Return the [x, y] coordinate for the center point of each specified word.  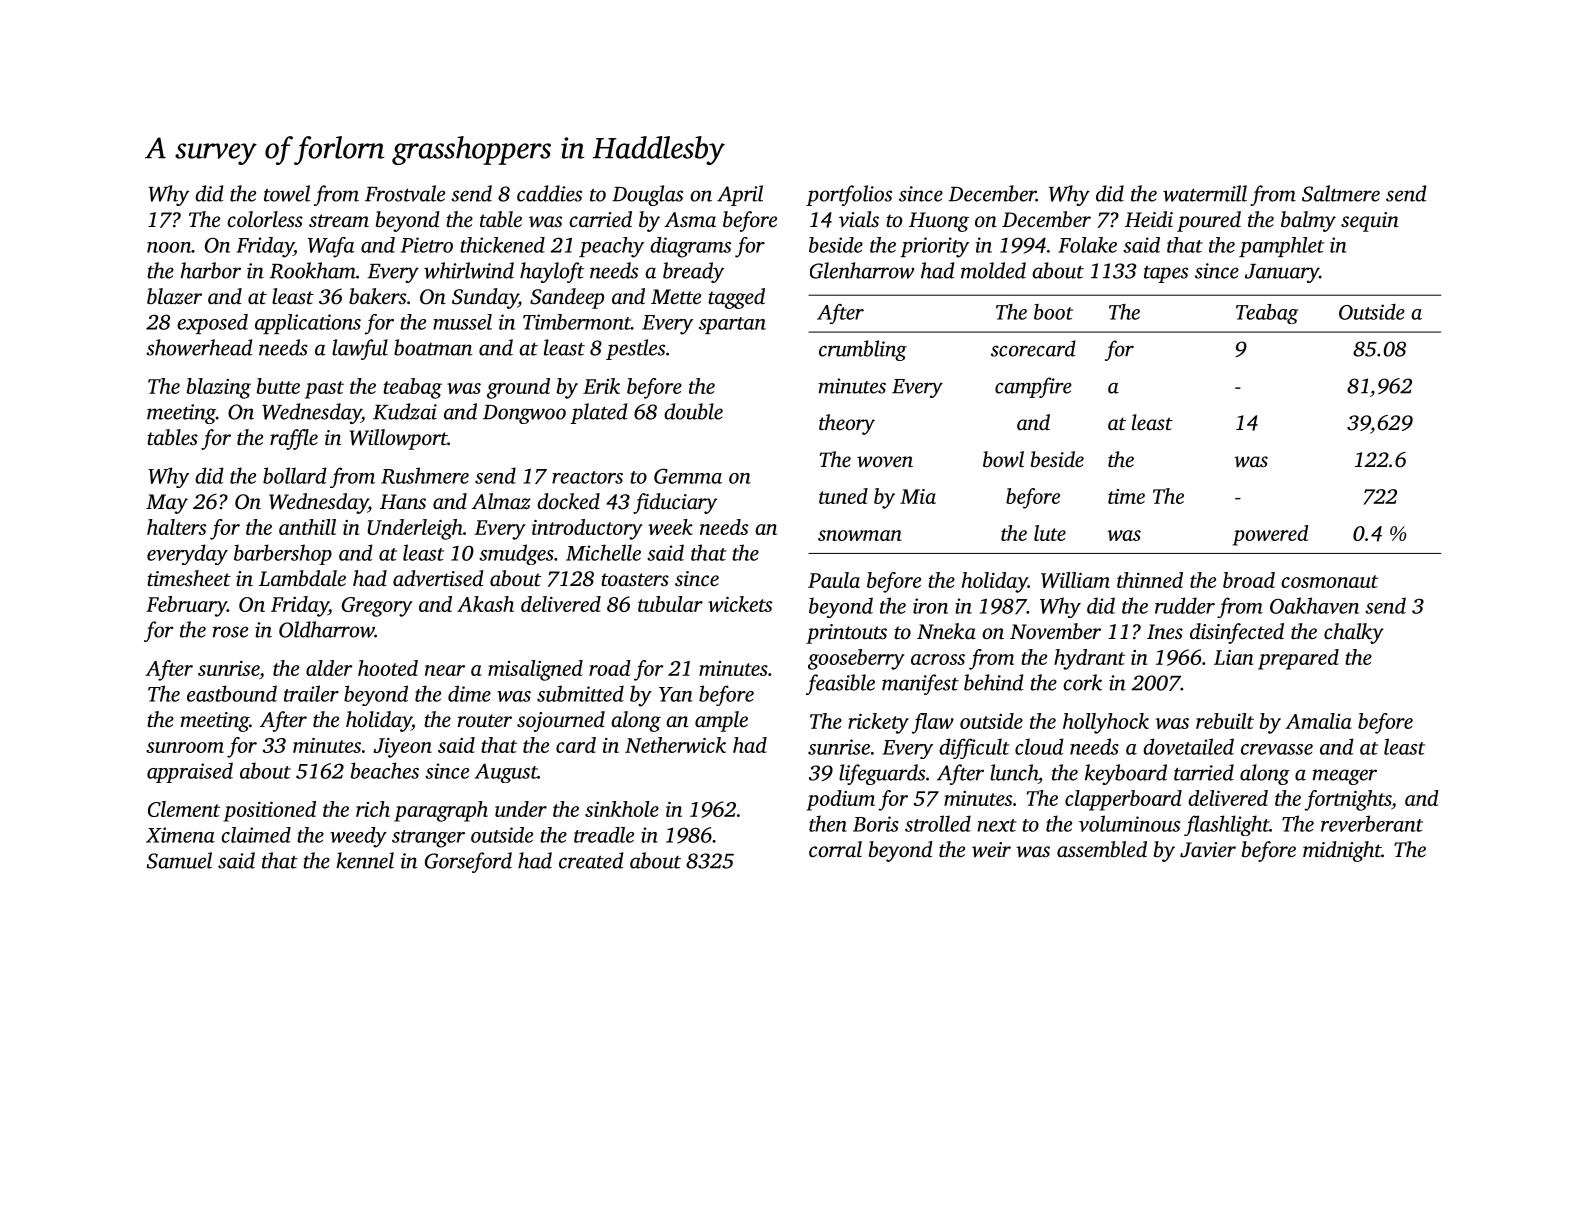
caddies [549, 193]
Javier [1208, 850]
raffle [294, 439]
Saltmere [1341, 193]
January [1282, 273]
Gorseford [468, 862]
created [591, 860]
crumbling [863, 350]
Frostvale [405, 193]
